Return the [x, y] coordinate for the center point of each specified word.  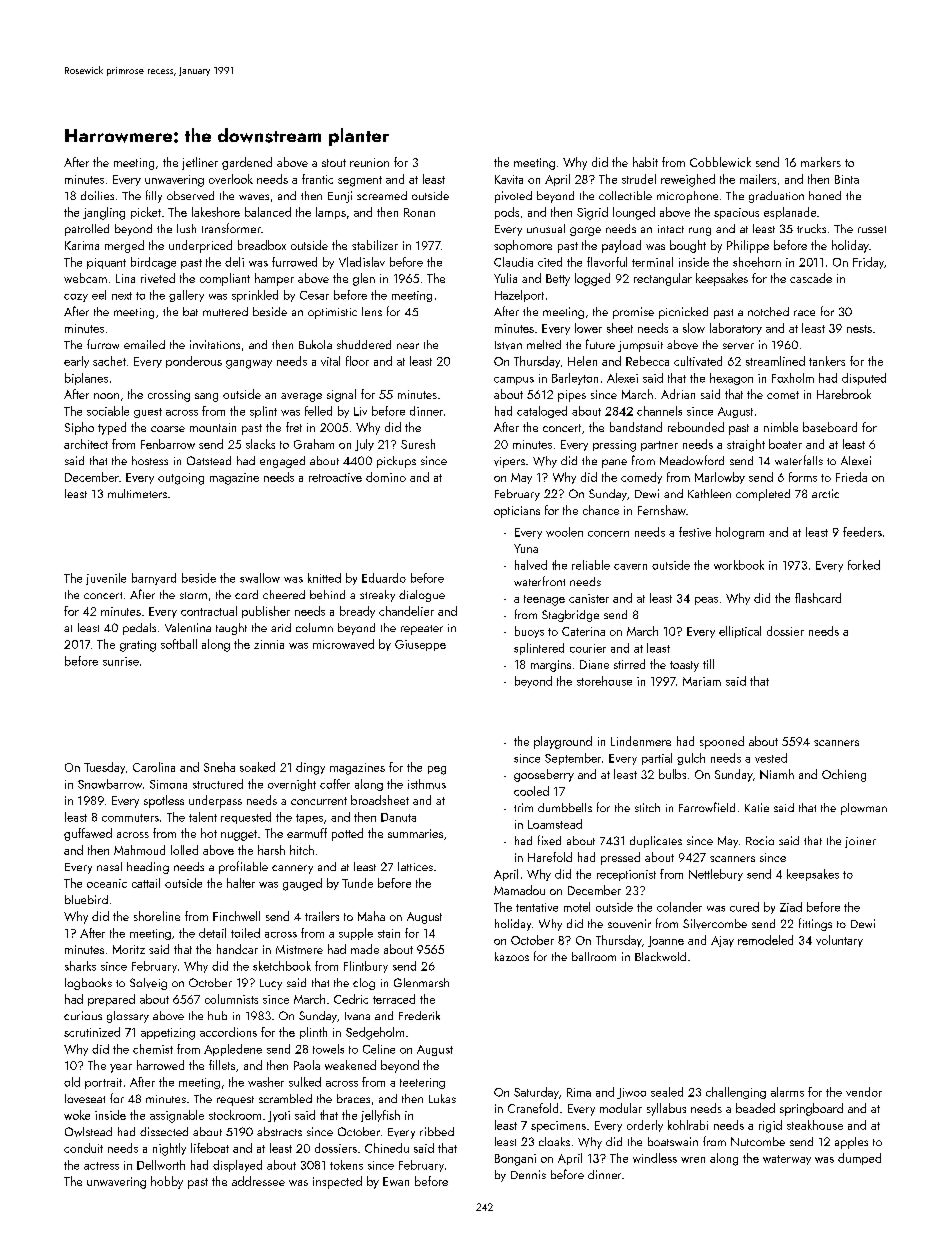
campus [514, 381]
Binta [847, 179]
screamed [382, 195]
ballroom [594, 956]
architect [86, 444]
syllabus [666, 1109]
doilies [97, 195]
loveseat [85, 1098]
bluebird [86, 899]
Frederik [419, 1015]
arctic [825, 493]
